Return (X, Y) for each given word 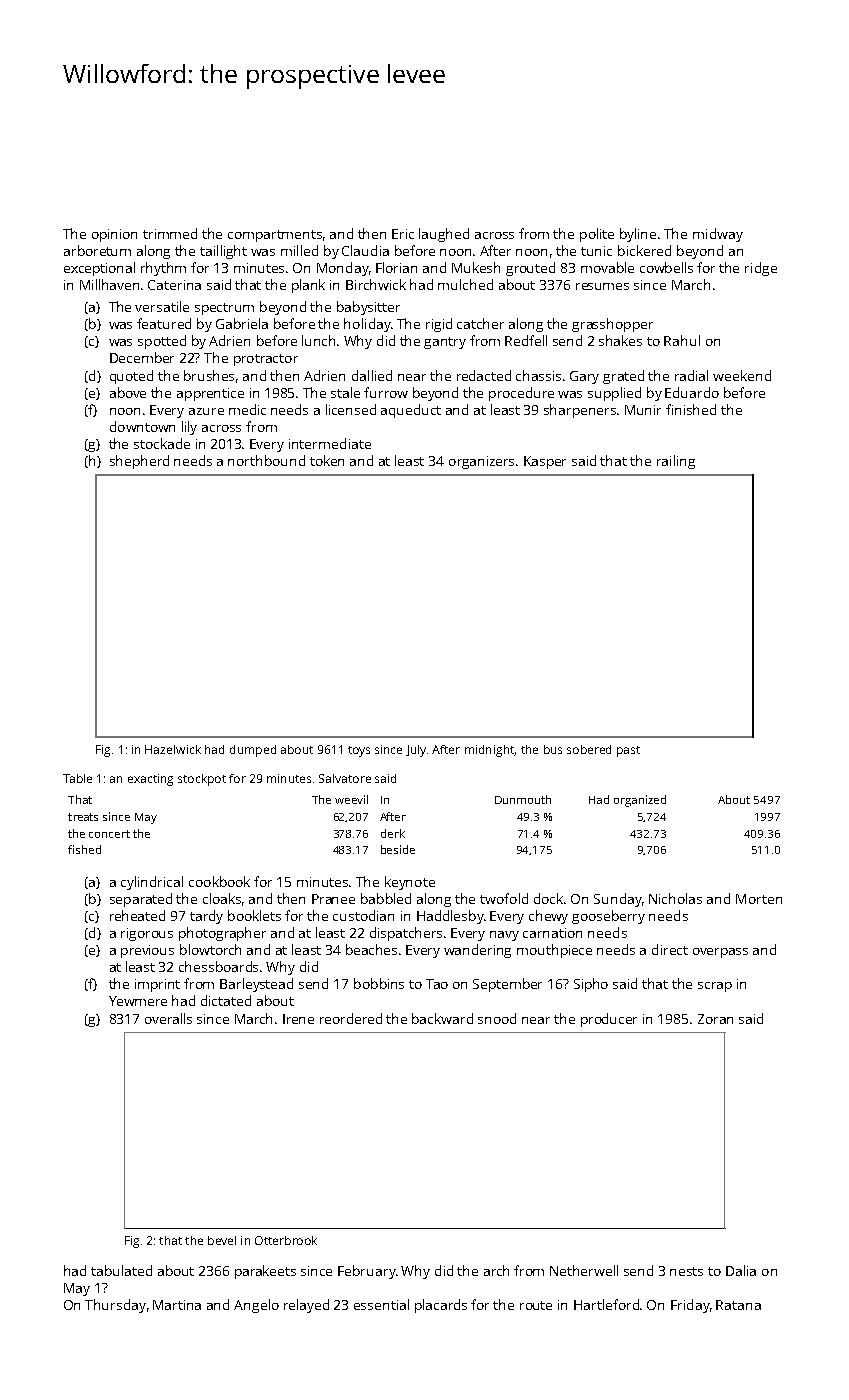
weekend (742, 375)
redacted (484, 375)
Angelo (256, 1306)
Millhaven (109, 284)
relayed (306, 1306)
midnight (490, 751)
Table (77, 778)
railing (676, 462)
